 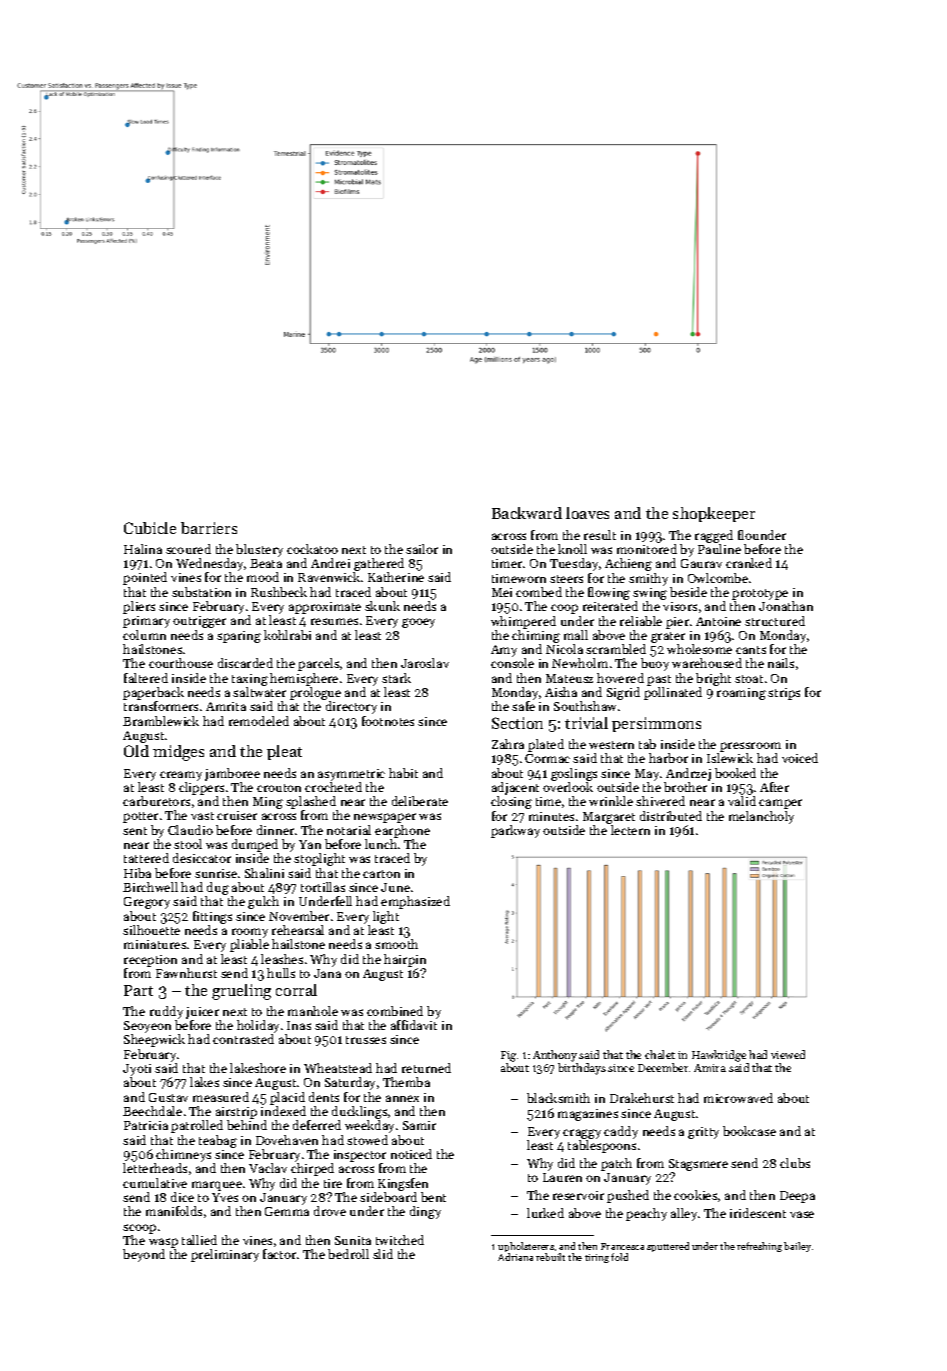 What do you see at coordinates (795, 1163) in the screenshot?
I see `clubs` at bounding box center [795, 1163].
